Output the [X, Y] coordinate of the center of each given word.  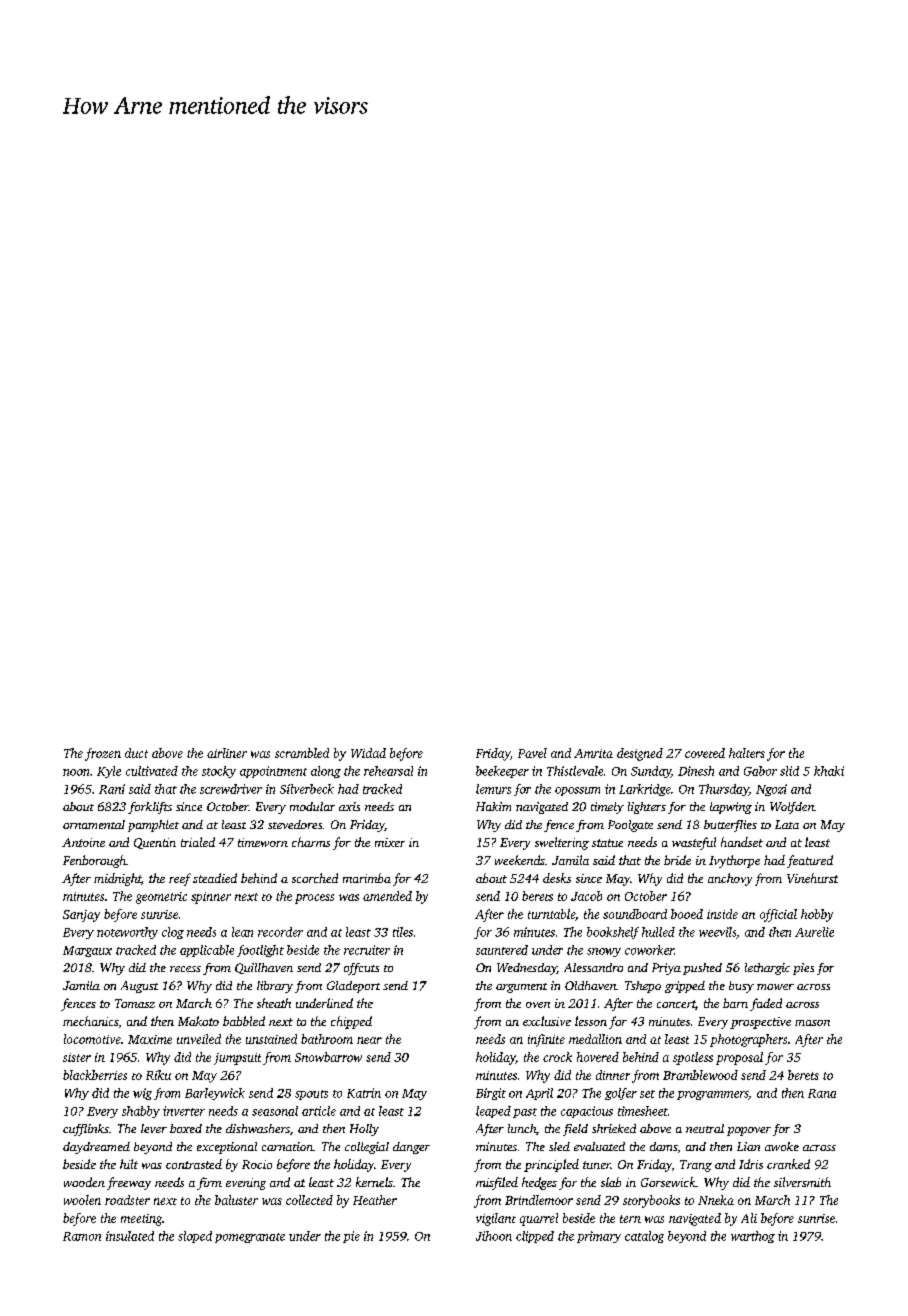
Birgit [491, 1094]
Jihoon [494, 1236]
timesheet [643, 1111]
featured [810, 861]
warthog [753, 1237]
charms [311, 842]
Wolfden [792, 808]
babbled [244, 1021]
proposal [739, 1058]
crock [557, 1057]
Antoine [83, 842]
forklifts [150, 808]
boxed [186, 1128]
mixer [390, 842]
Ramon [82, 1236]
